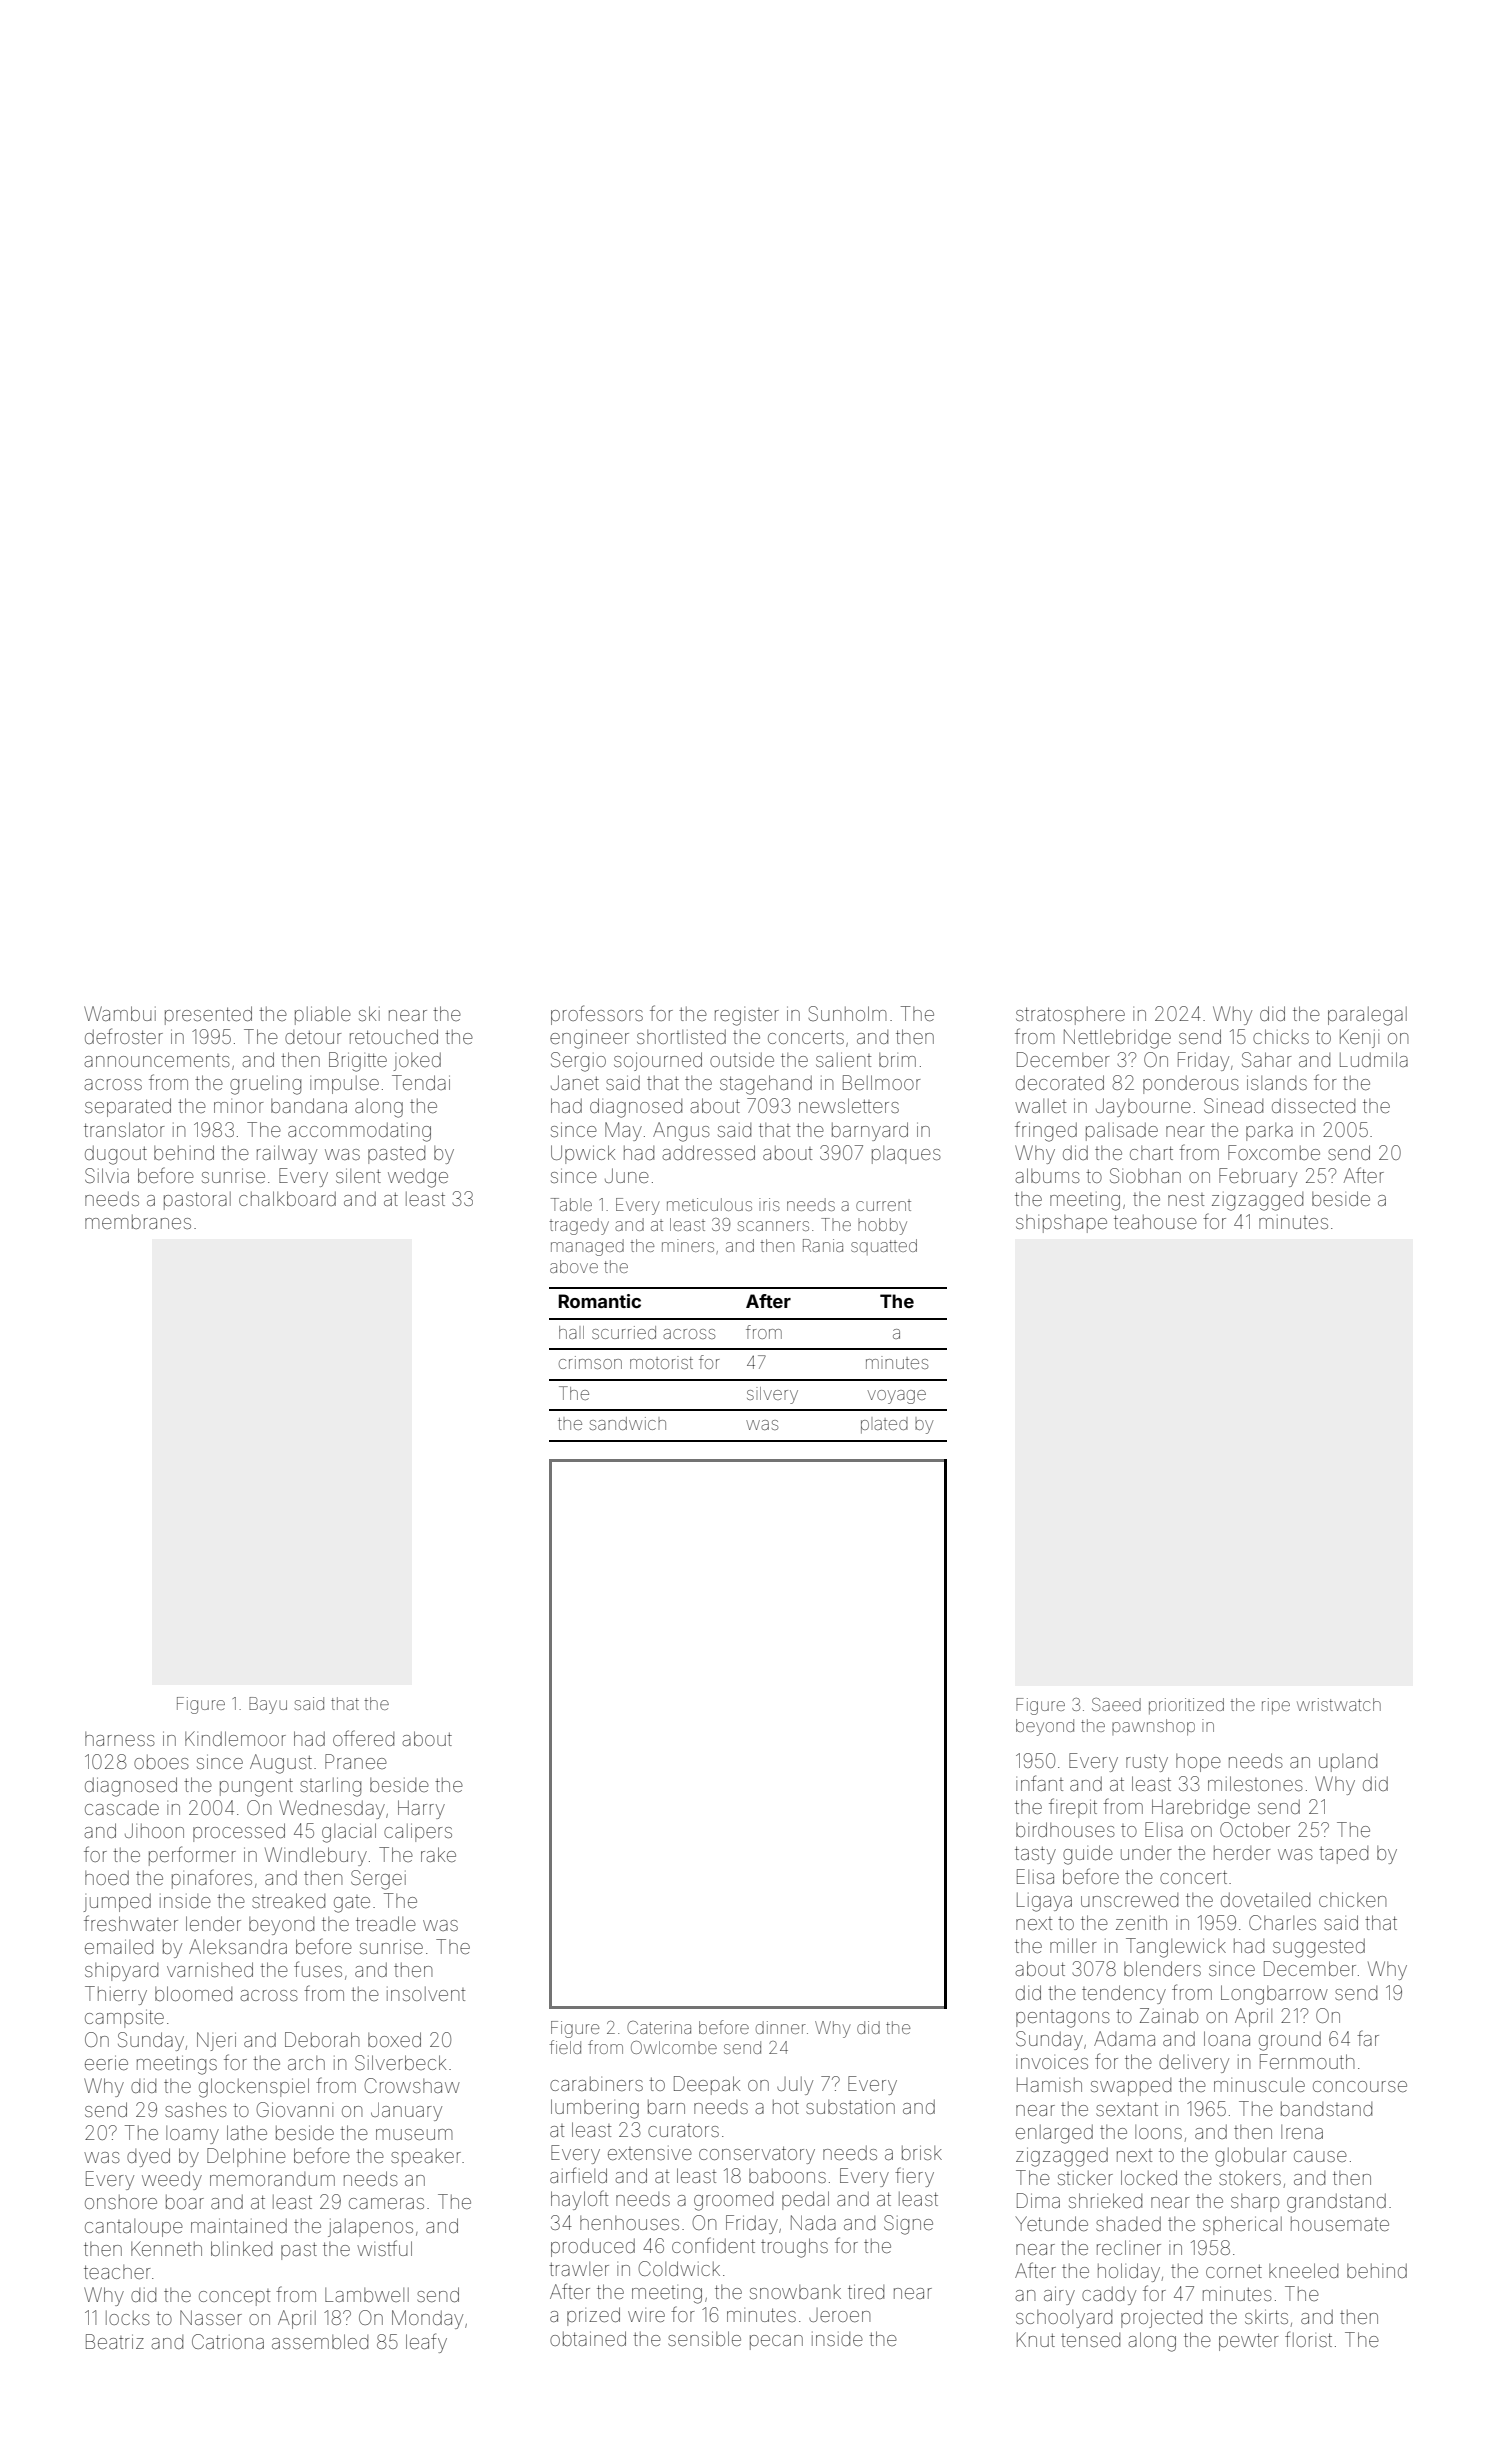  What do you see at coordinates (216, 2041) in the image?
I see `Njeri` at bounding box center [216, 2041].
